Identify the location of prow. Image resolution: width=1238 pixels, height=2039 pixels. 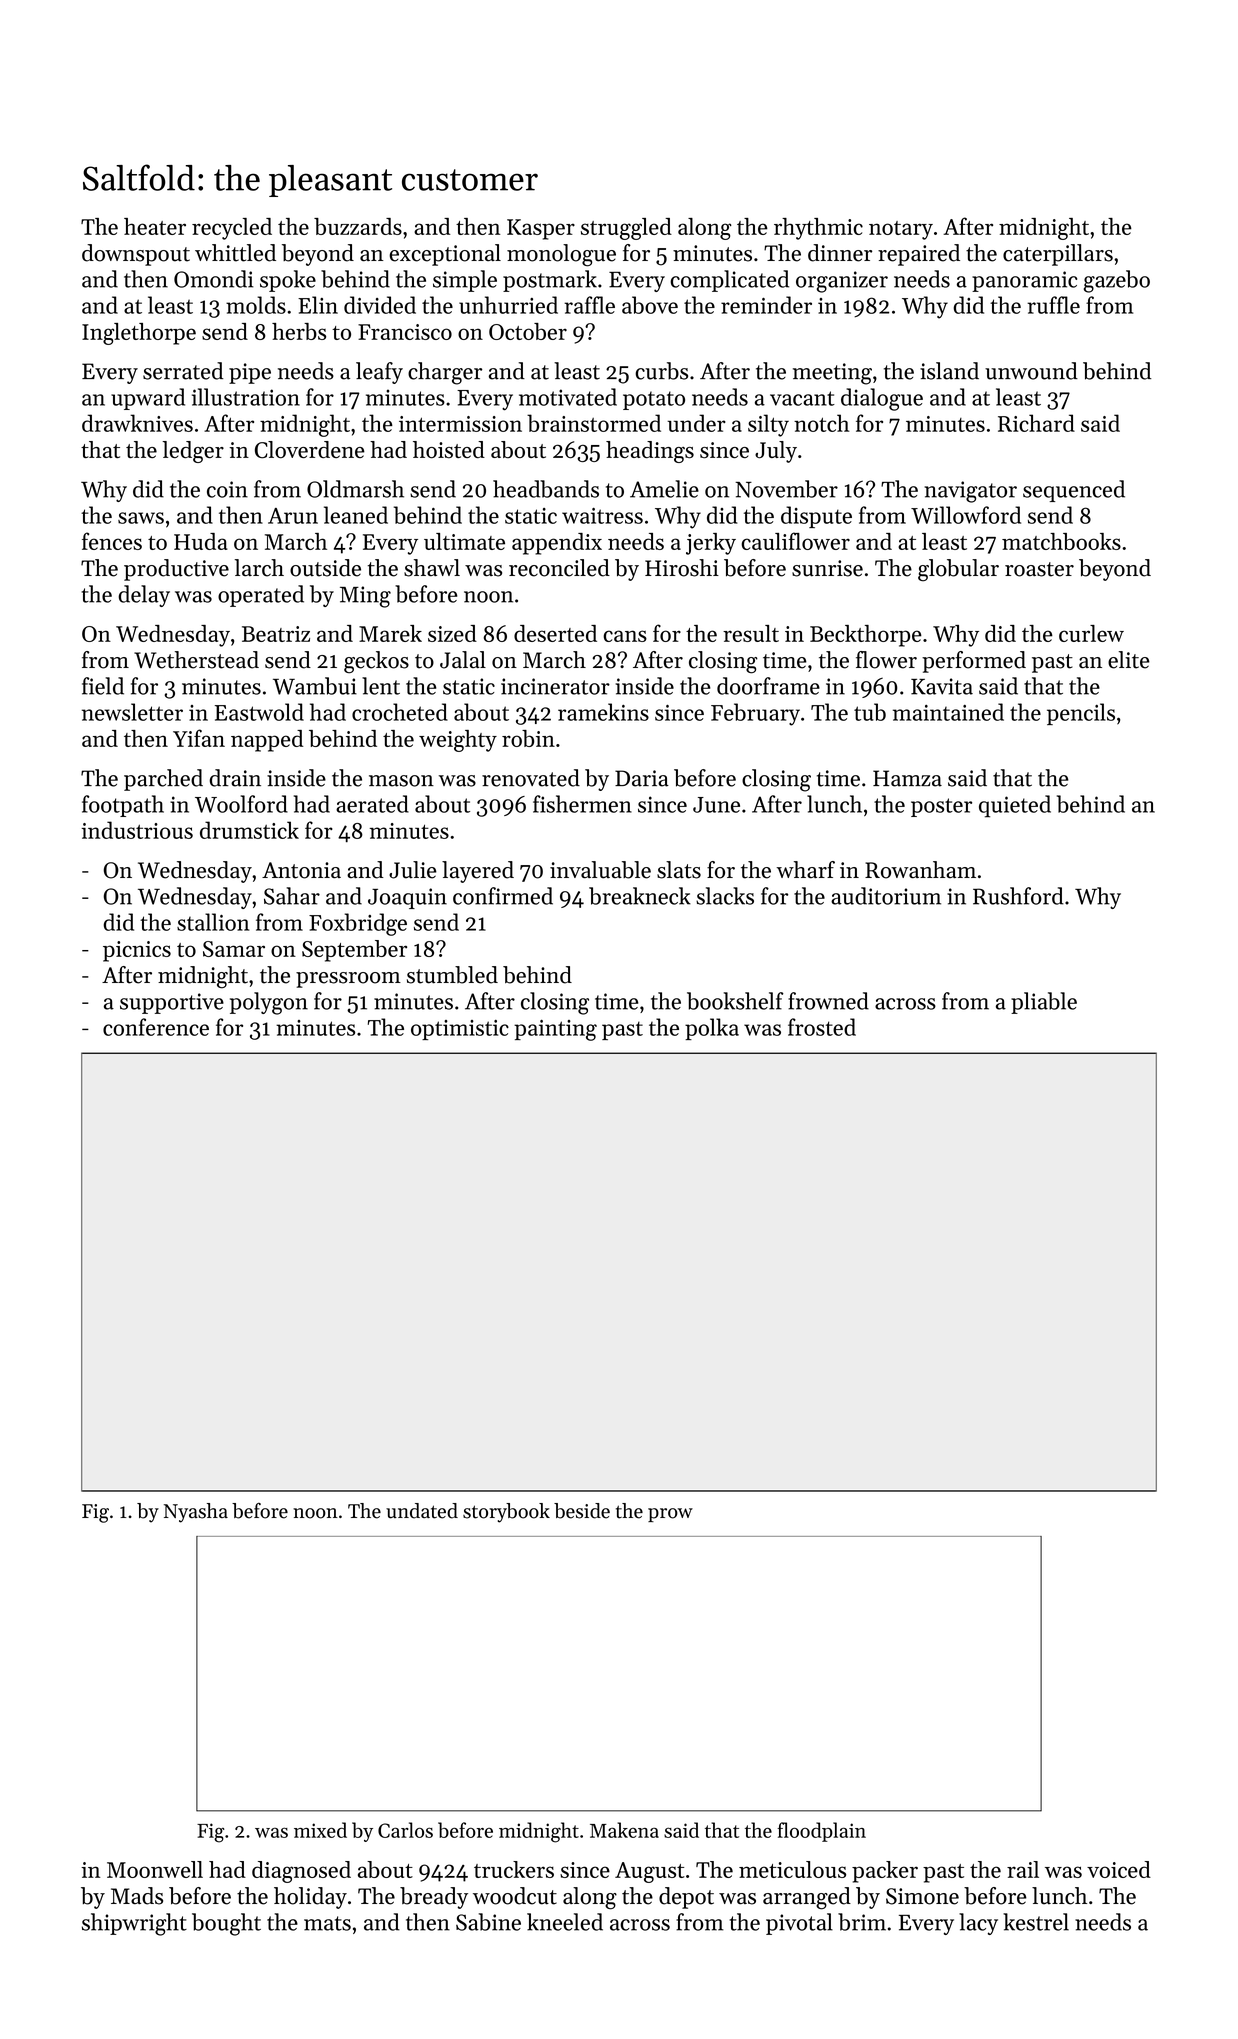
(670, 1515).
